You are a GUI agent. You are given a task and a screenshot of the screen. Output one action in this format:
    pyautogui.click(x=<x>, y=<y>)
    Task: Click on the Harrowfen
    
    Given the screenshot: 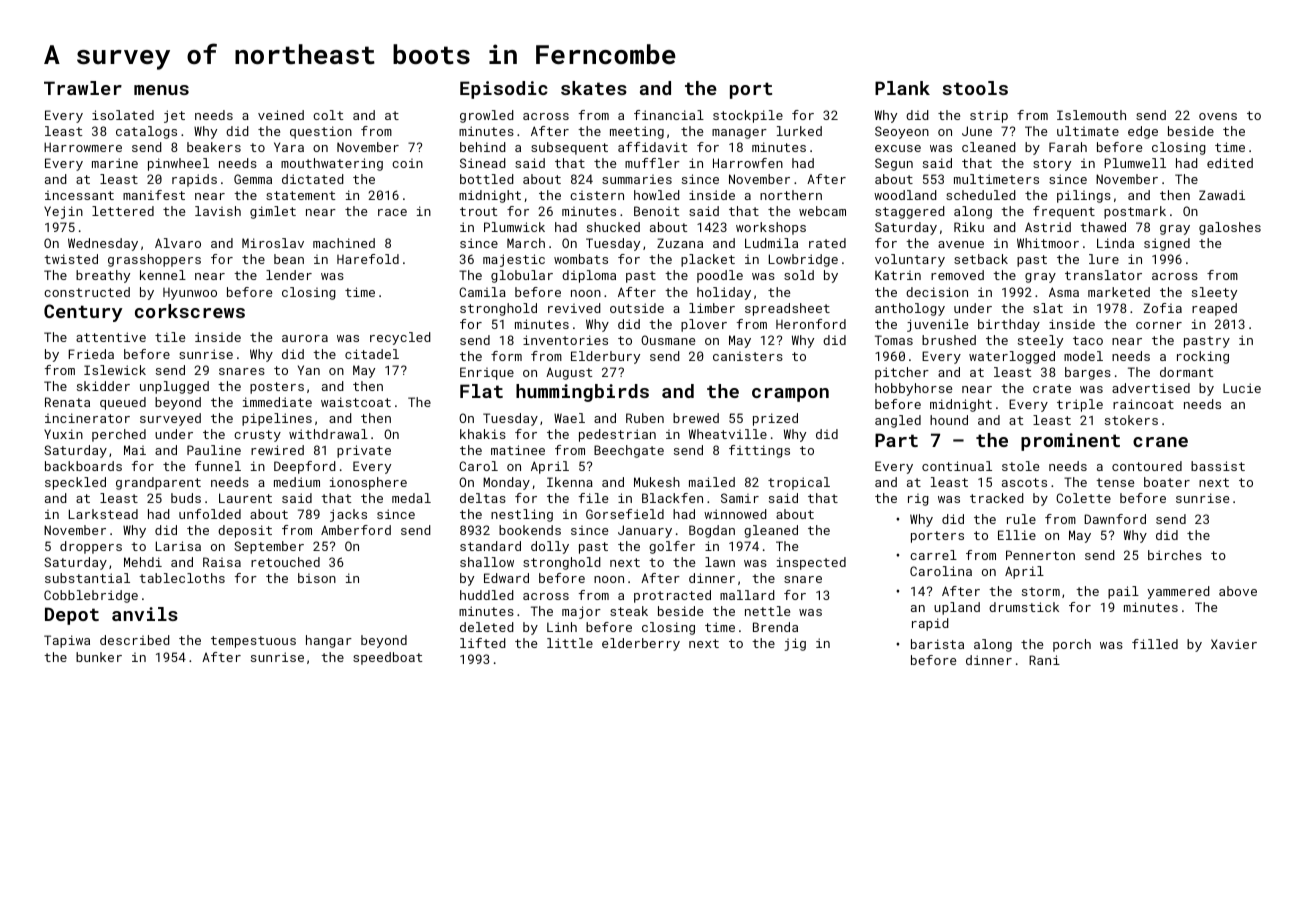 What is the action you would take?
    pyautogui.click(x=748, y=163)
